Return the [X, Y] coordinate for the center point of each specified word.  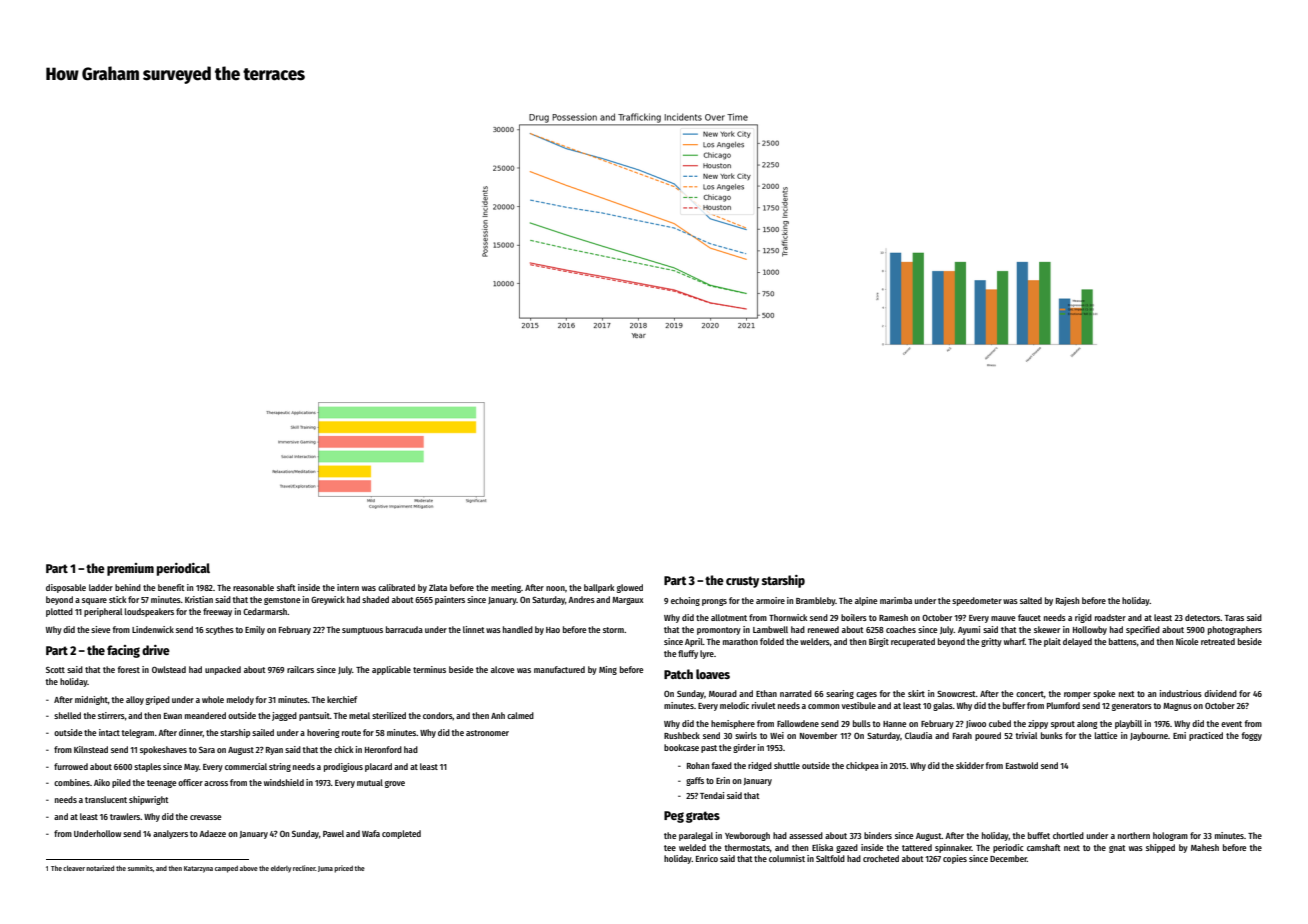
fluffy [688, 654]
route [351, 733]
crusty [742, 582]
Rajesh [1067, 601]
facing [123, 651]
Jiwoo [976, 724]
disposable [66, 588]
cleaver [74, 868]
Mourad [723, 693]
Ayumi [969, 630]
